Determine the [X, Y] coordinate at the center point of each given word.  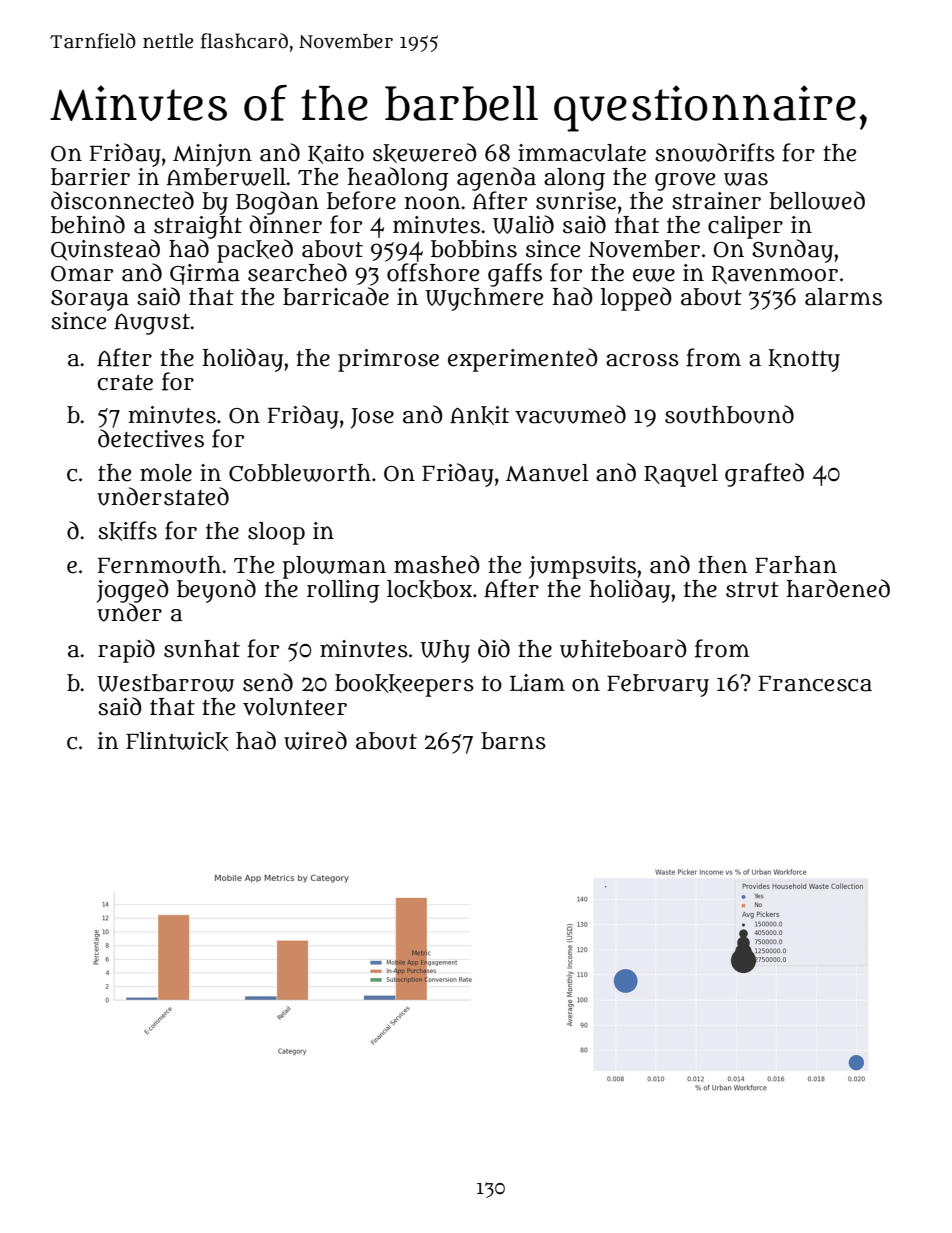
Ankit [479, 415]
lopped [636, 299]
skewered [425, 153]
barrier [90, 177]
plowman [334, 567]
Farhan [796, 565]
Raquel [681, 475]
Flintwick [177, 741]
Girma [205, 274]
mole [166, 473]
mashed [437, 564]
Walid [523, 224]
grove [685, 182]
